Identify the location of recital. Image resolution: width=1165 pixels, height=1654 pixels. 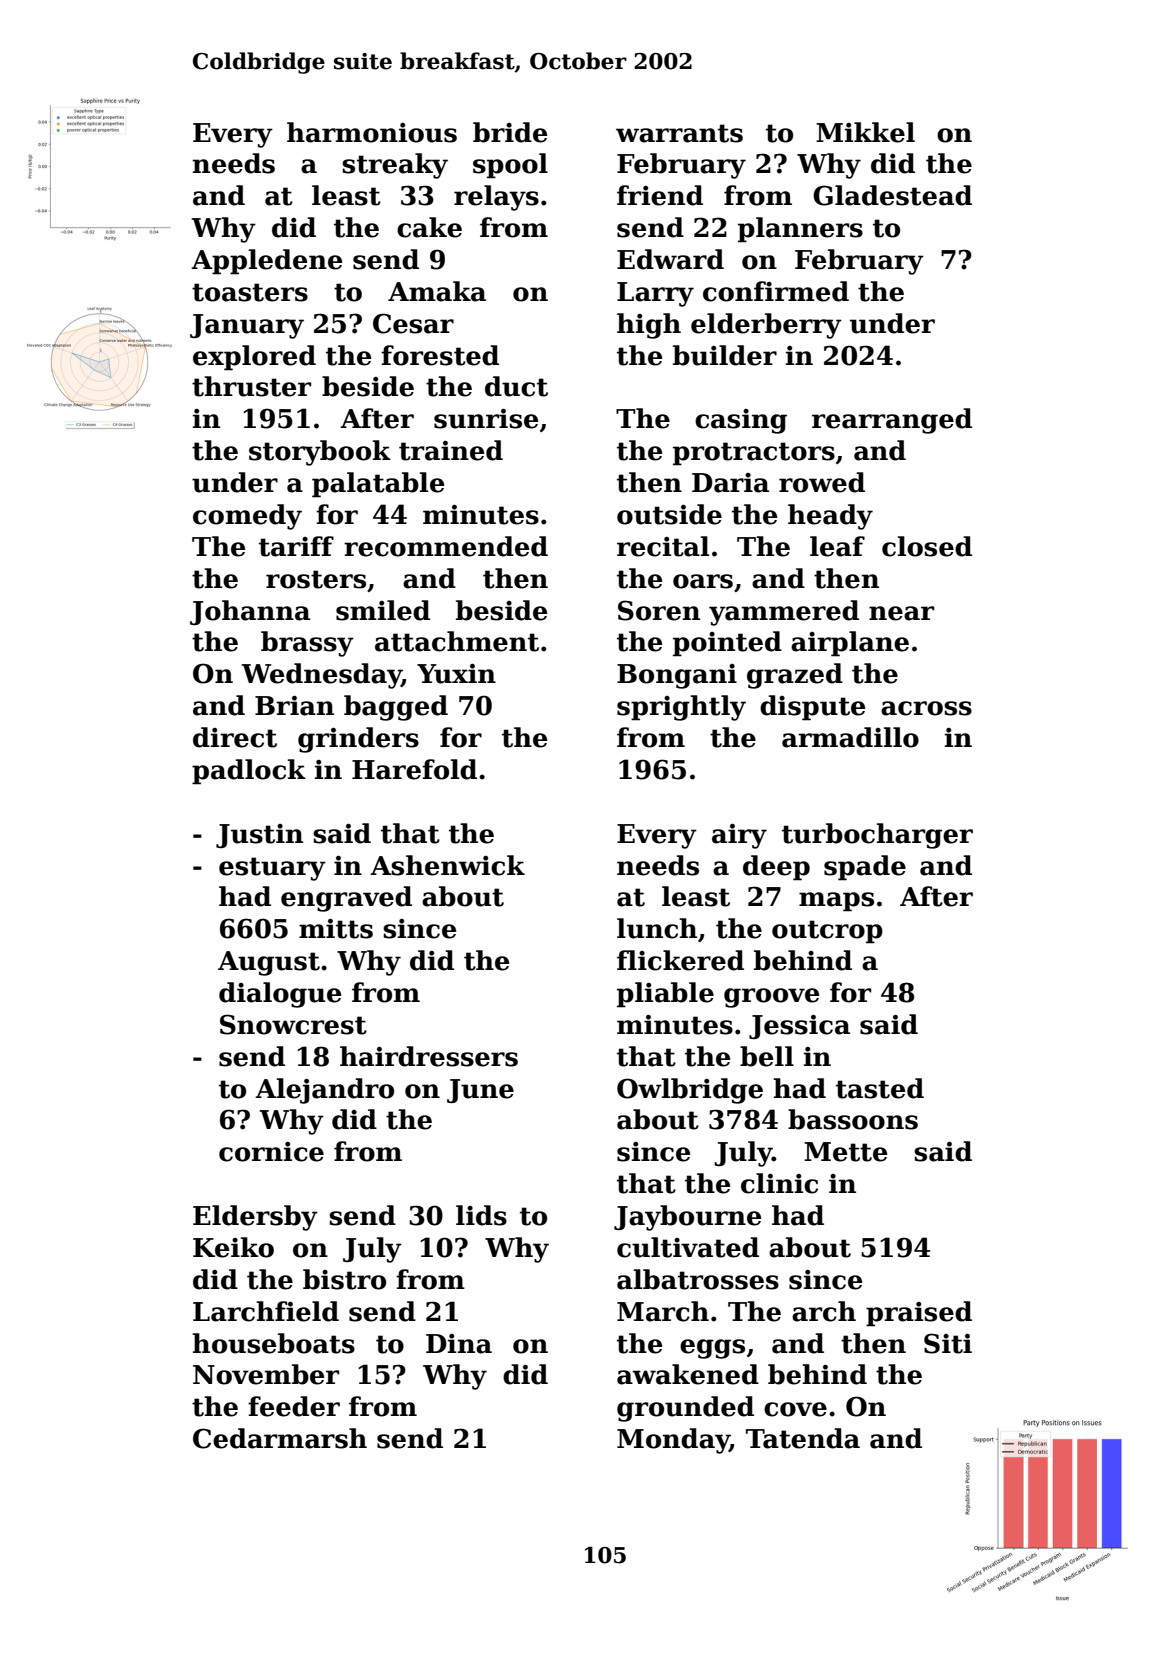
(663, 546).
